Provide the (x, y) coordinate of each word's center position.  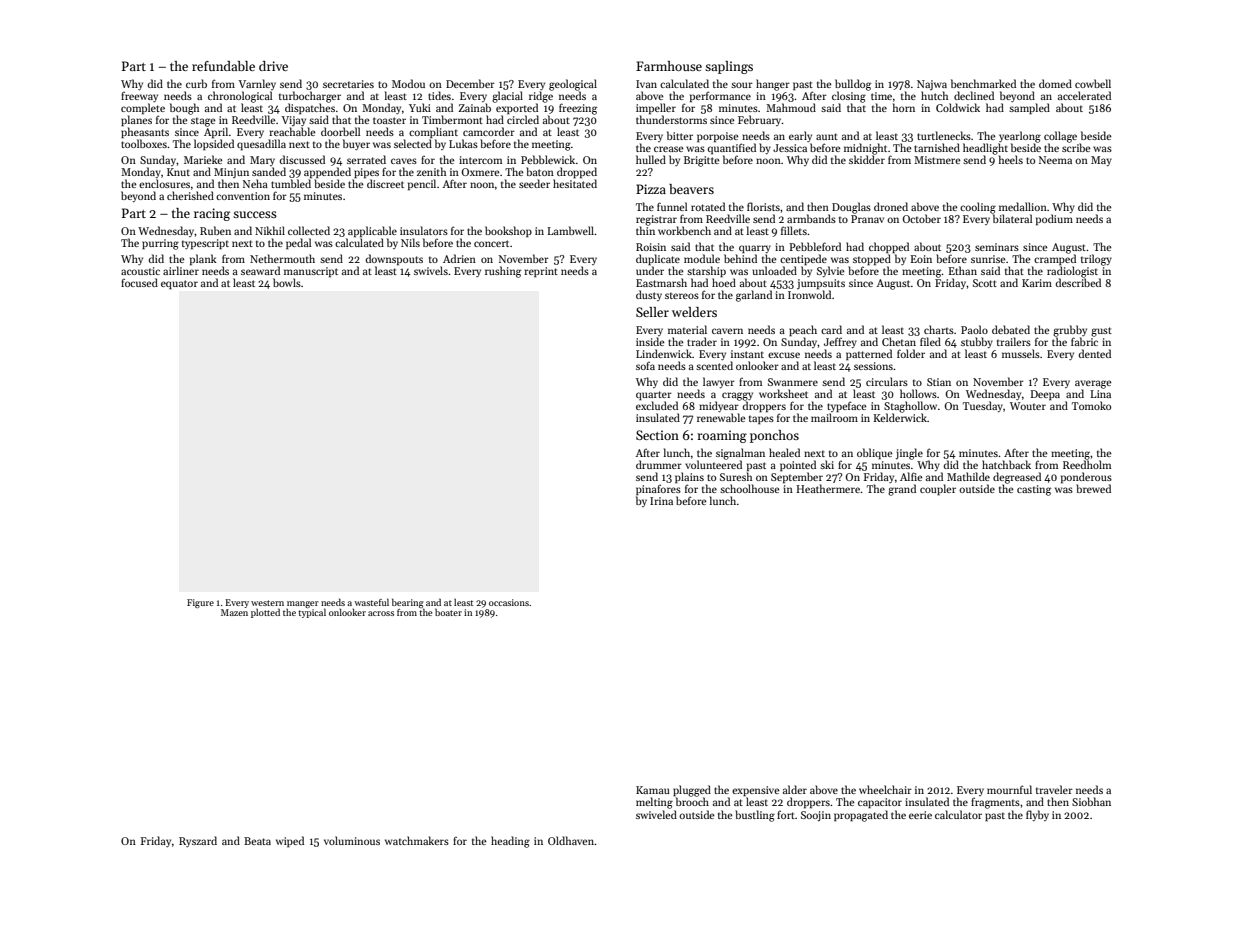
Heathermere (828, 488)
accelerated (1084, 95)
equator (179, 284)
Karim (1037, 283)
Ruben (215, 230)
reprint (541, 272)
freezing (578, 109)
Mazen (234, 612)
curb (196, 83)
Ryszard (198, 841)
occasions (509, 602)
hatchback (1006, 464)
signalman (740, 454)
